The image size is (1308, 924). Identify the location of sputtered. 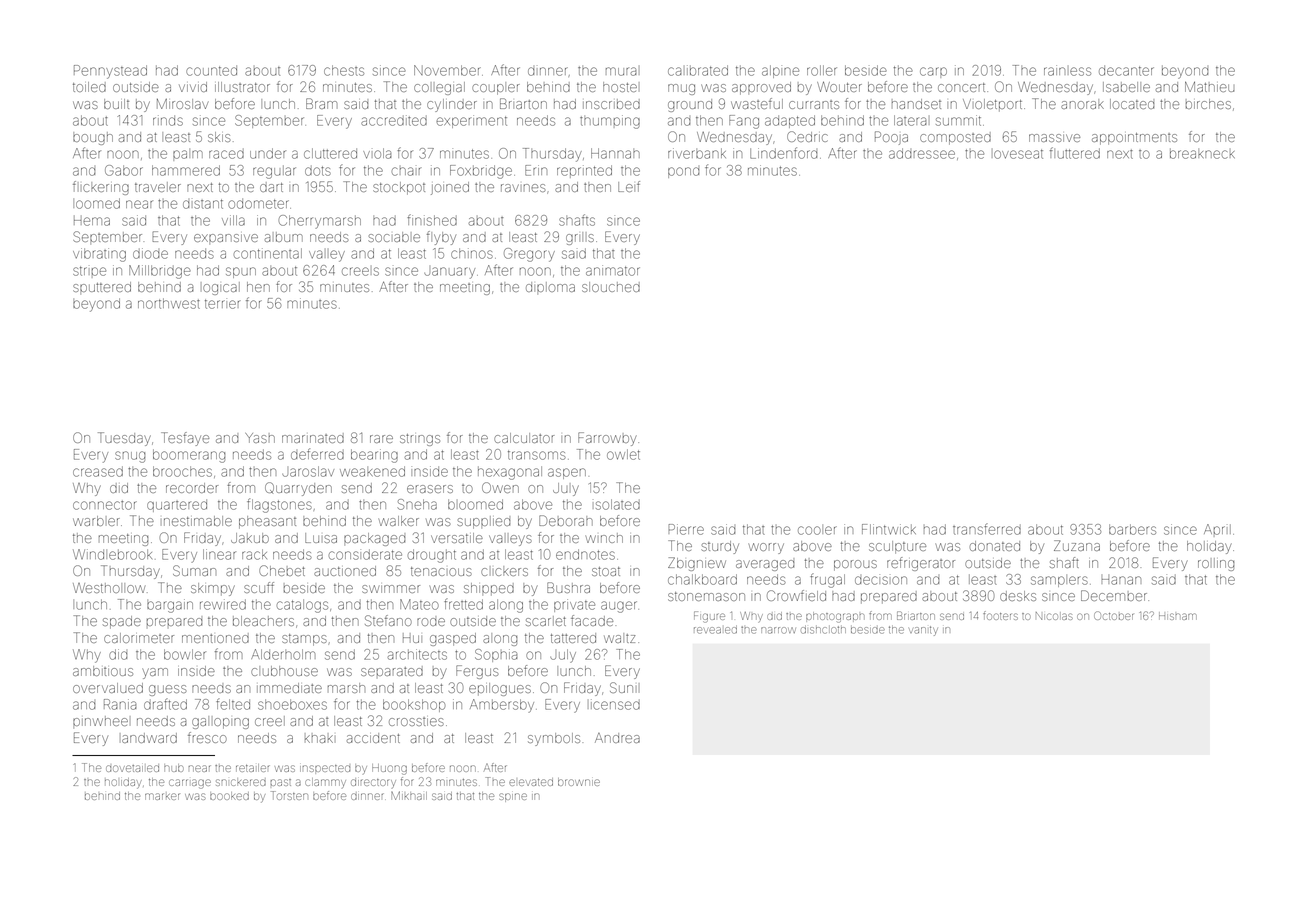
(102, 288).
